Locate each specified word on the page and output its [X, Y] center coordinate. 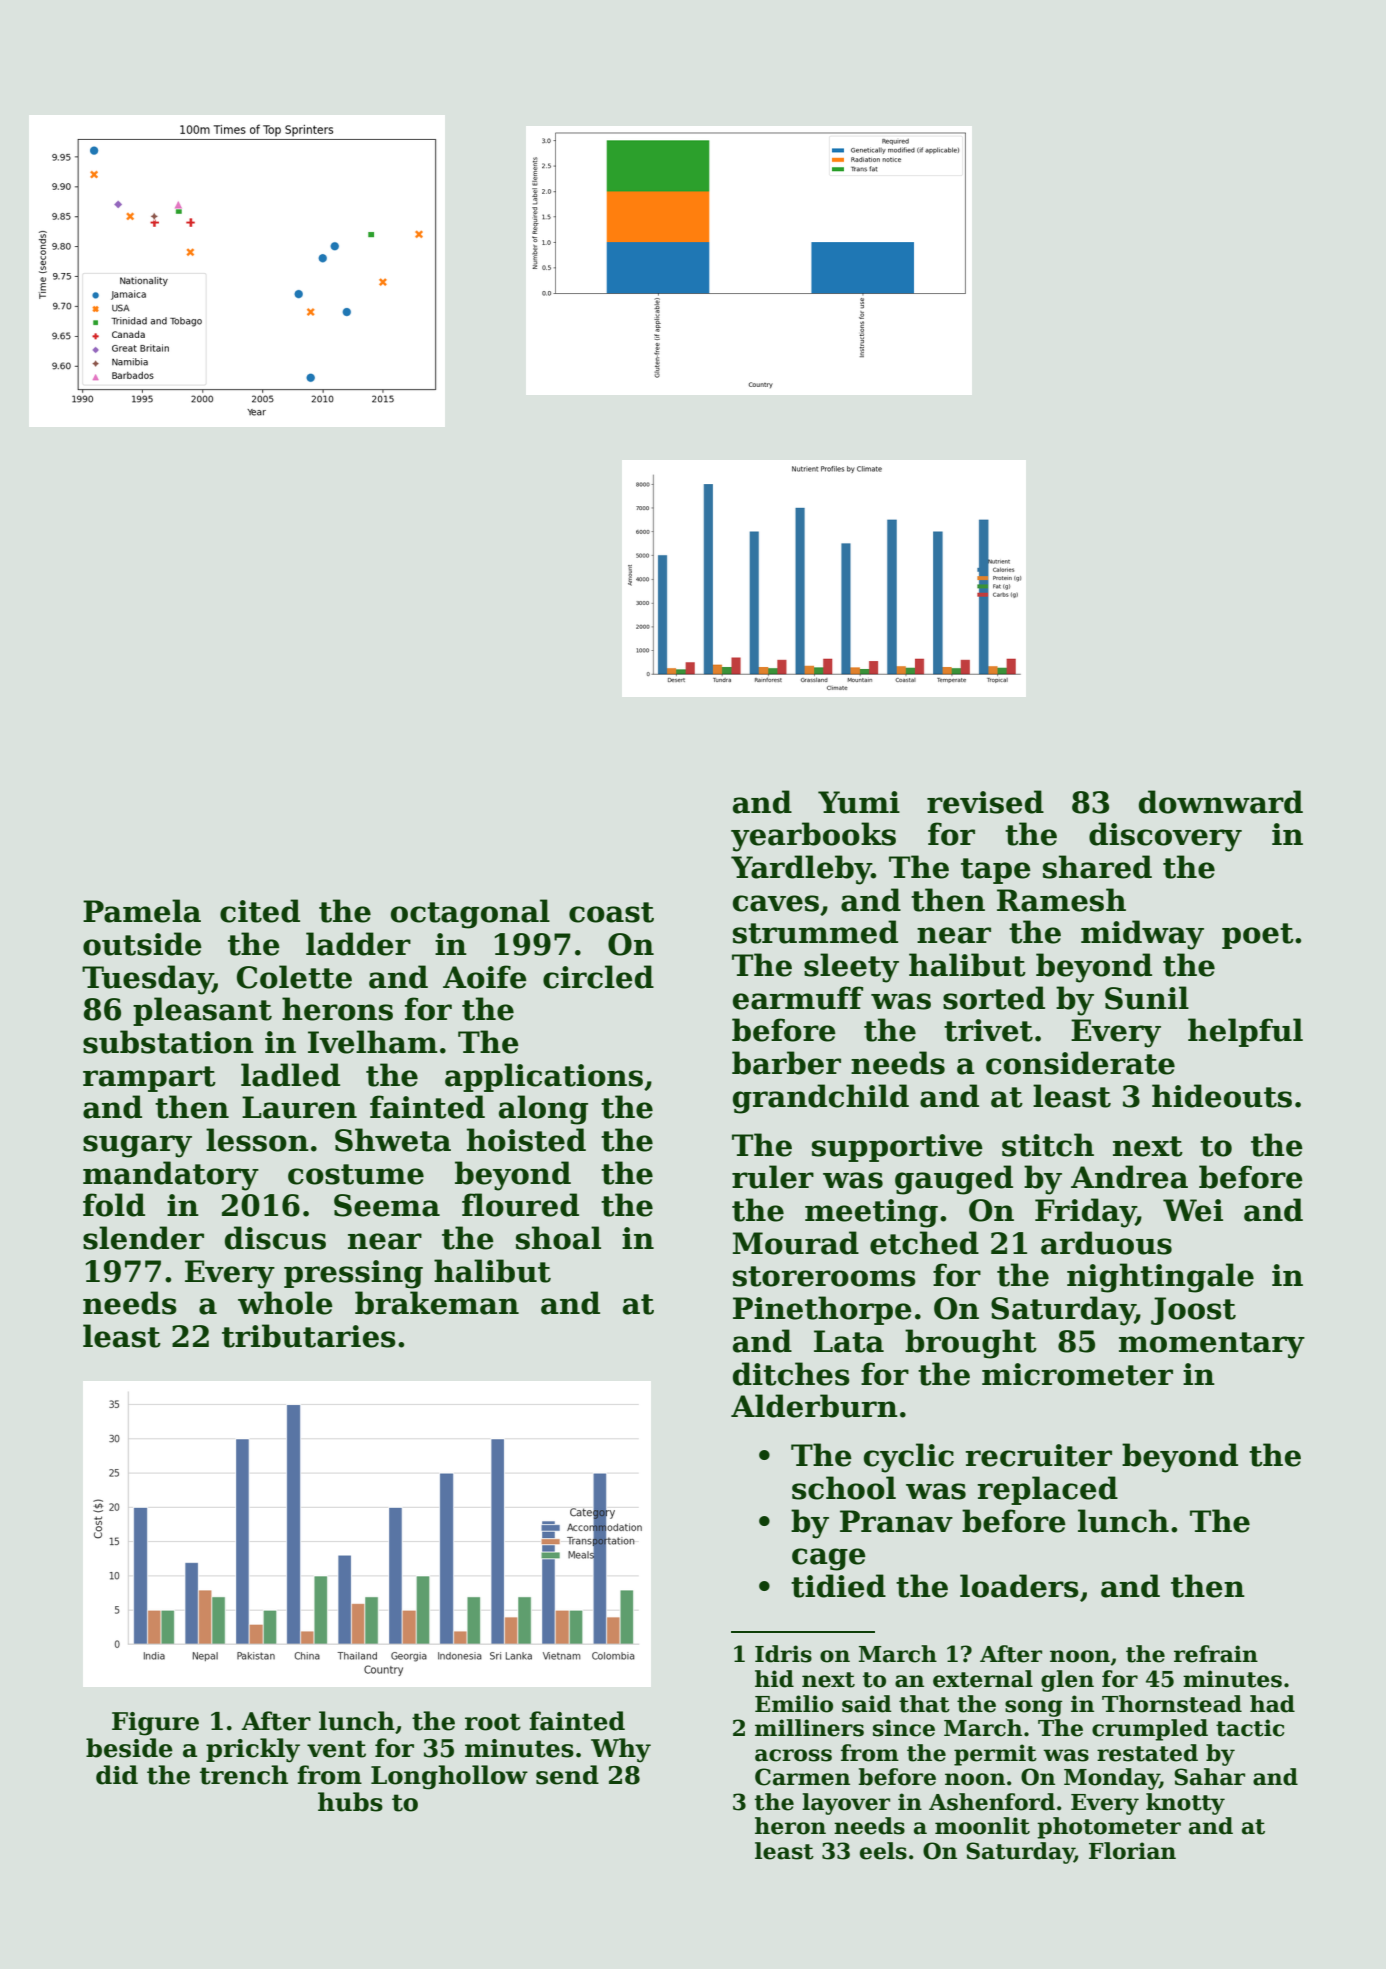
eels [883, 1851]
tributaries [309, 1336]
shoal [558, 1238]
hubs [350, 1802]
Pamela [142, 911]
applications [544, 1077]
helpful [1245, 1032]
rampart [149, 1079]
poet [1258, 936]
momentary [1212, 1345]
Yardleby [801, 870]
